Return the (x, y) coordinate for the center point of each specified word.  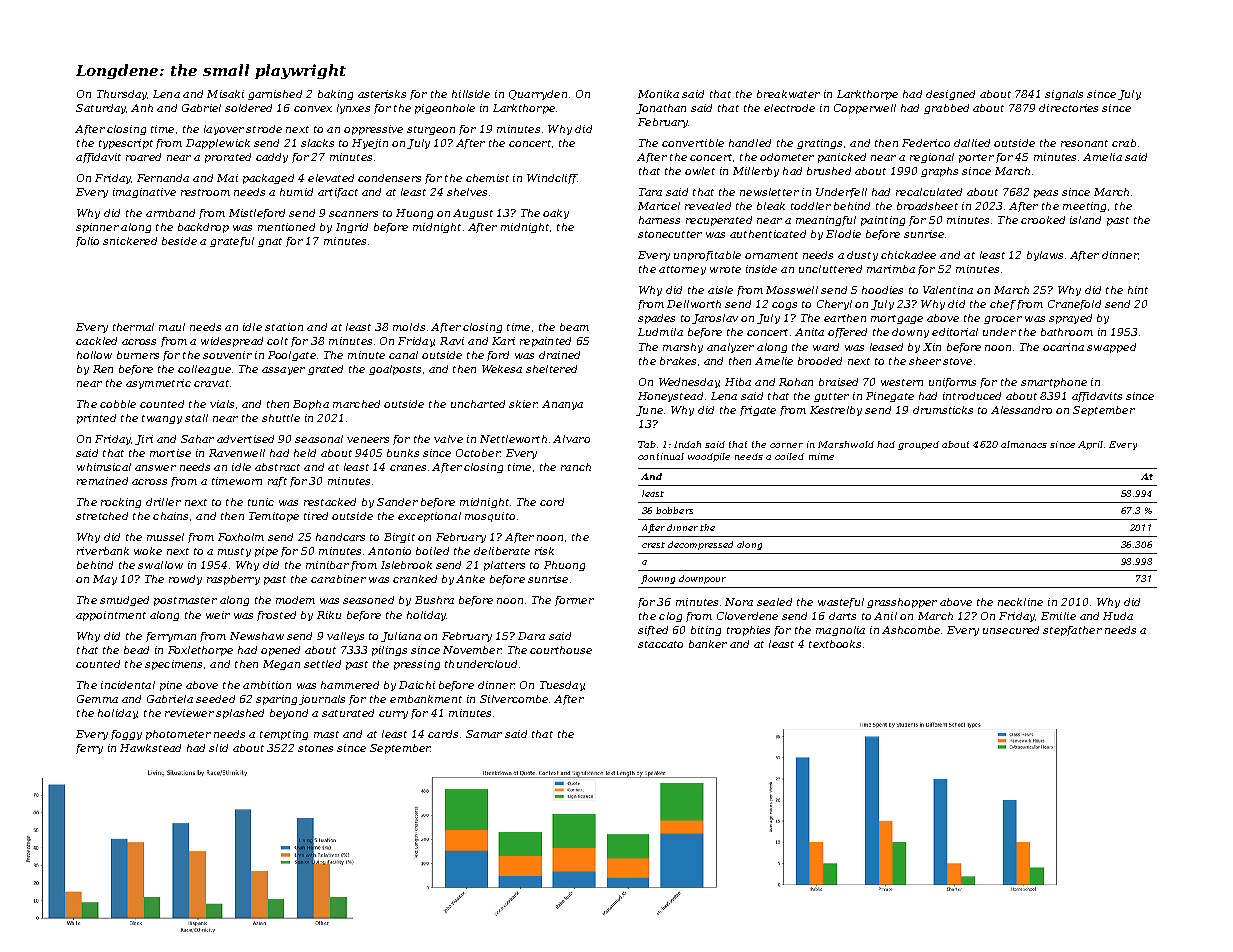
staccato (660, 644)
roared (143, 157)
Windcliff (552, 179)
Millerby (756, 172)
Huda (1118, 616)
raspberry (233, 580)
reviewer (189, 713)
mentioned (286, 227)
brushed (829, 171)
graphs (939, 172)
